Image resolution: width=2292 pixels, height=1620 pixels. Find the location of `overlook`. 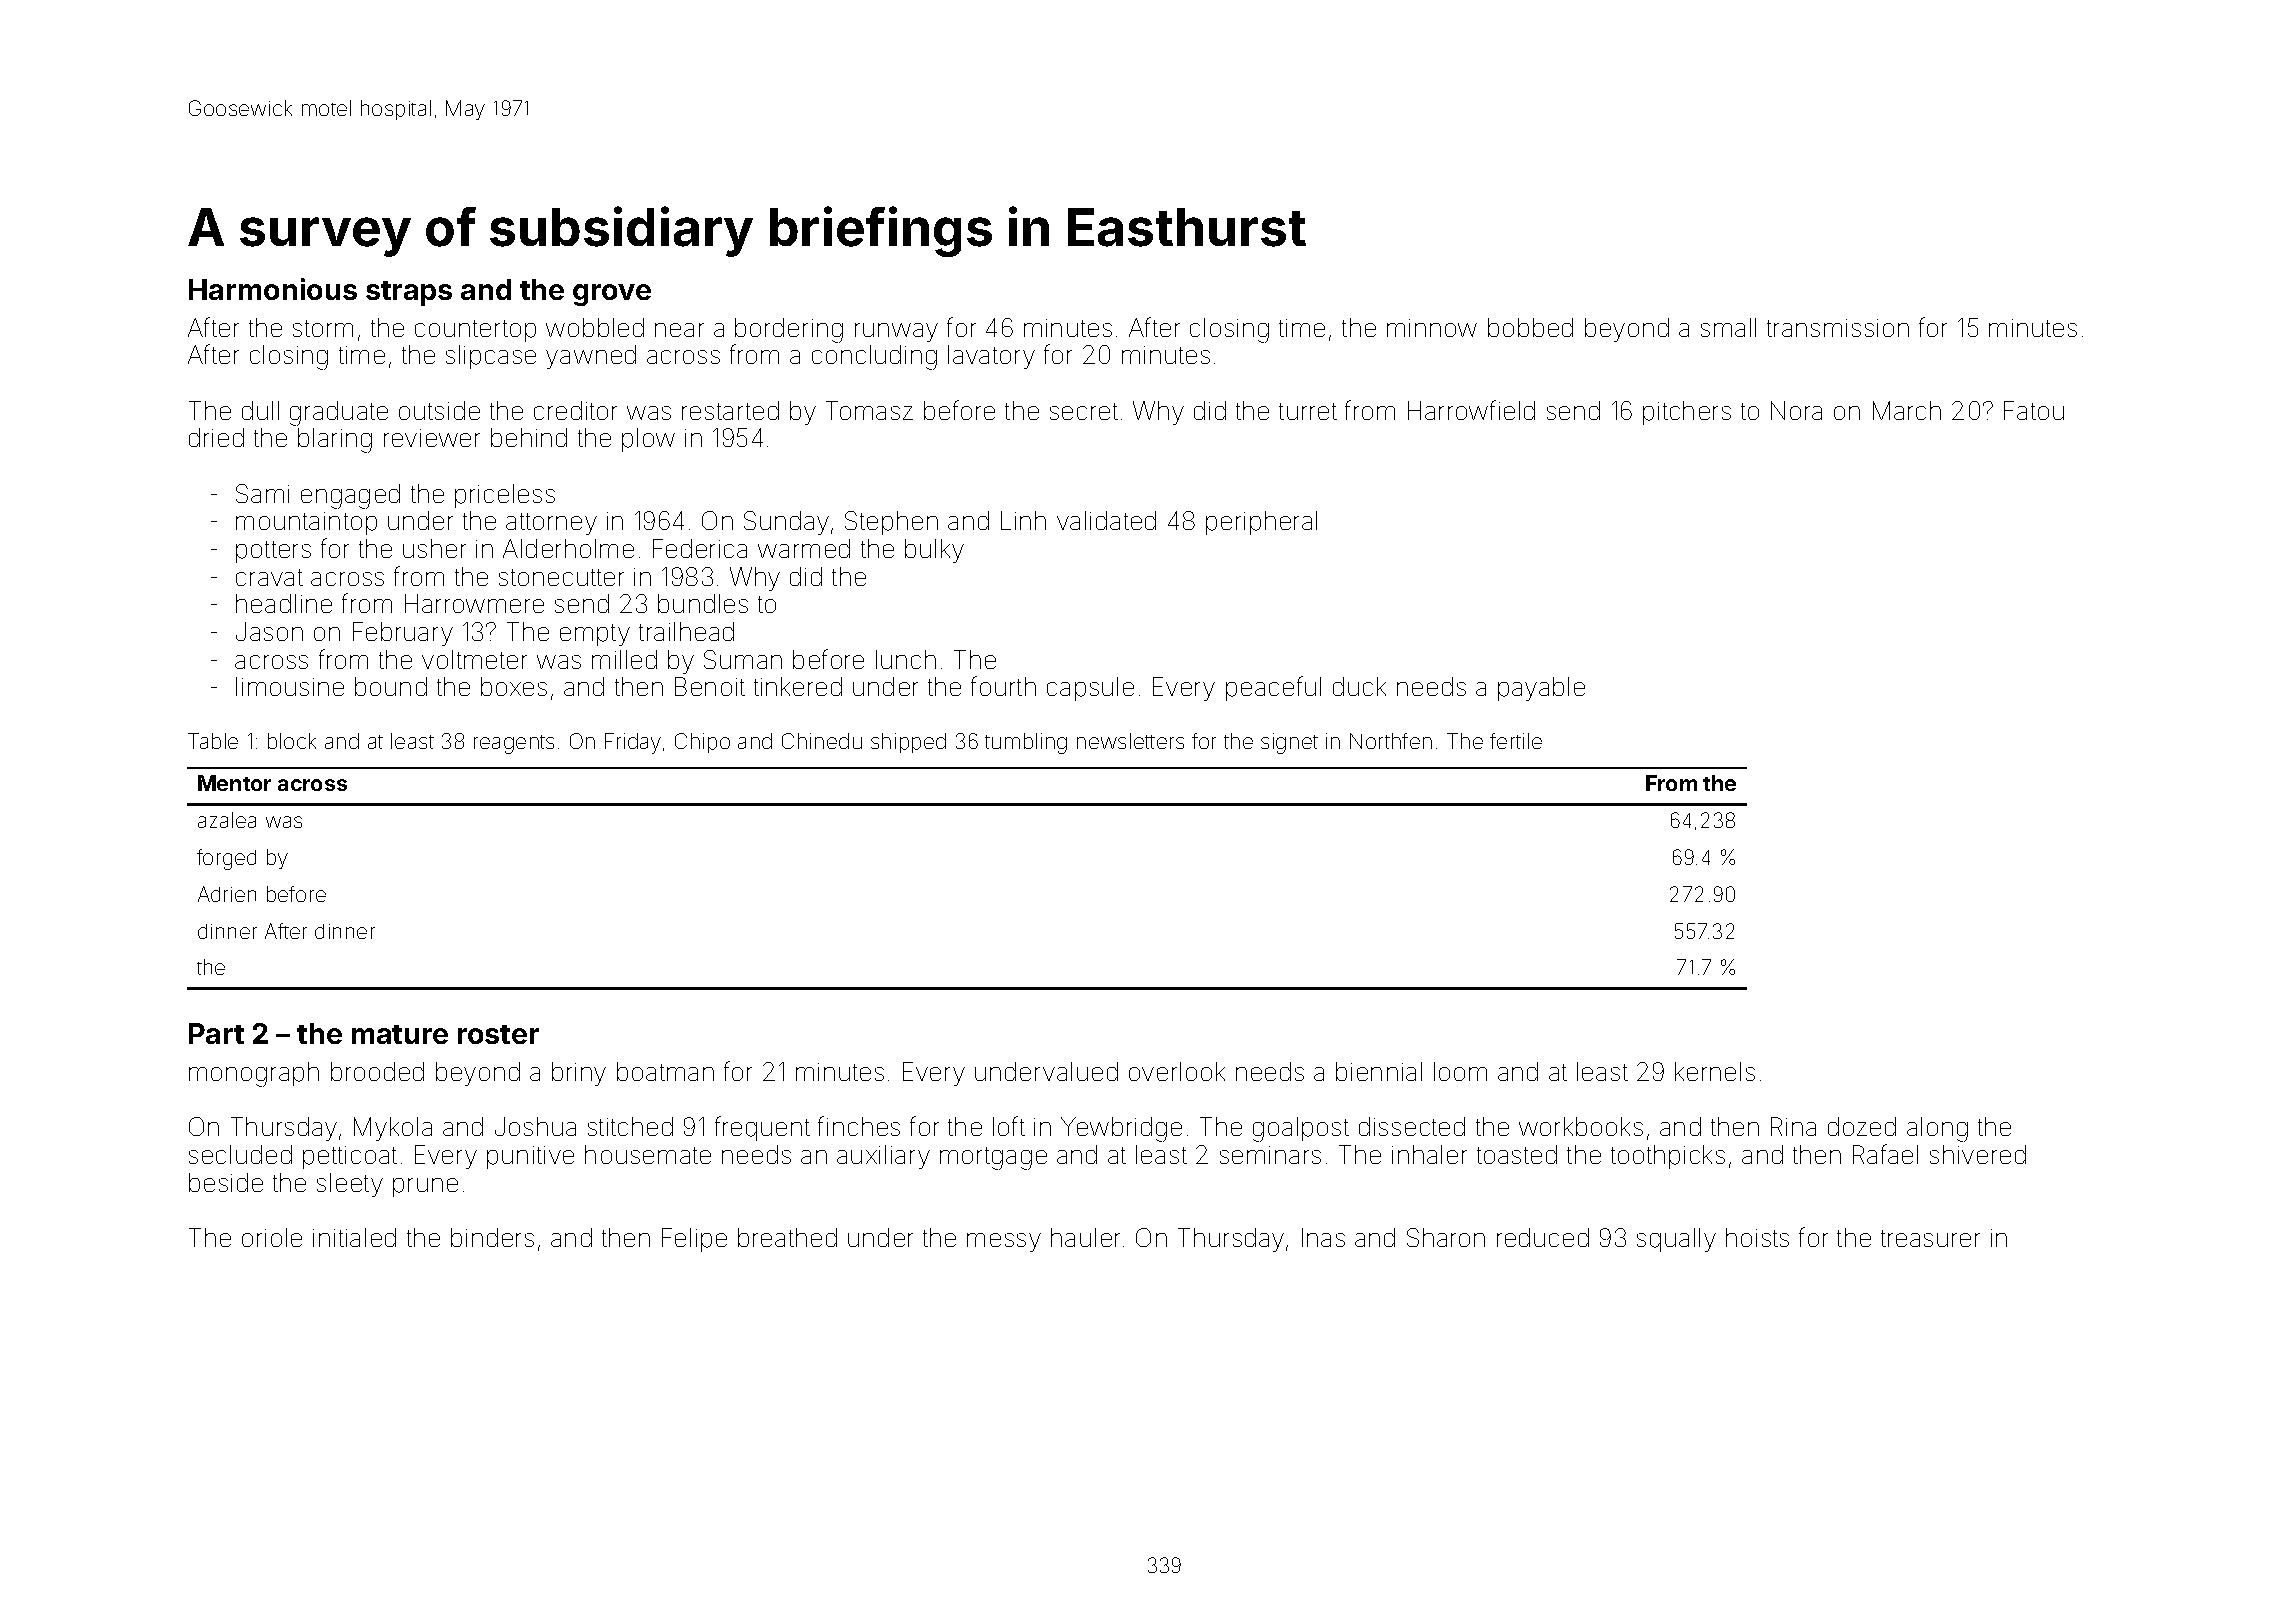

overlook is located at coordinates (1177, 1071).
